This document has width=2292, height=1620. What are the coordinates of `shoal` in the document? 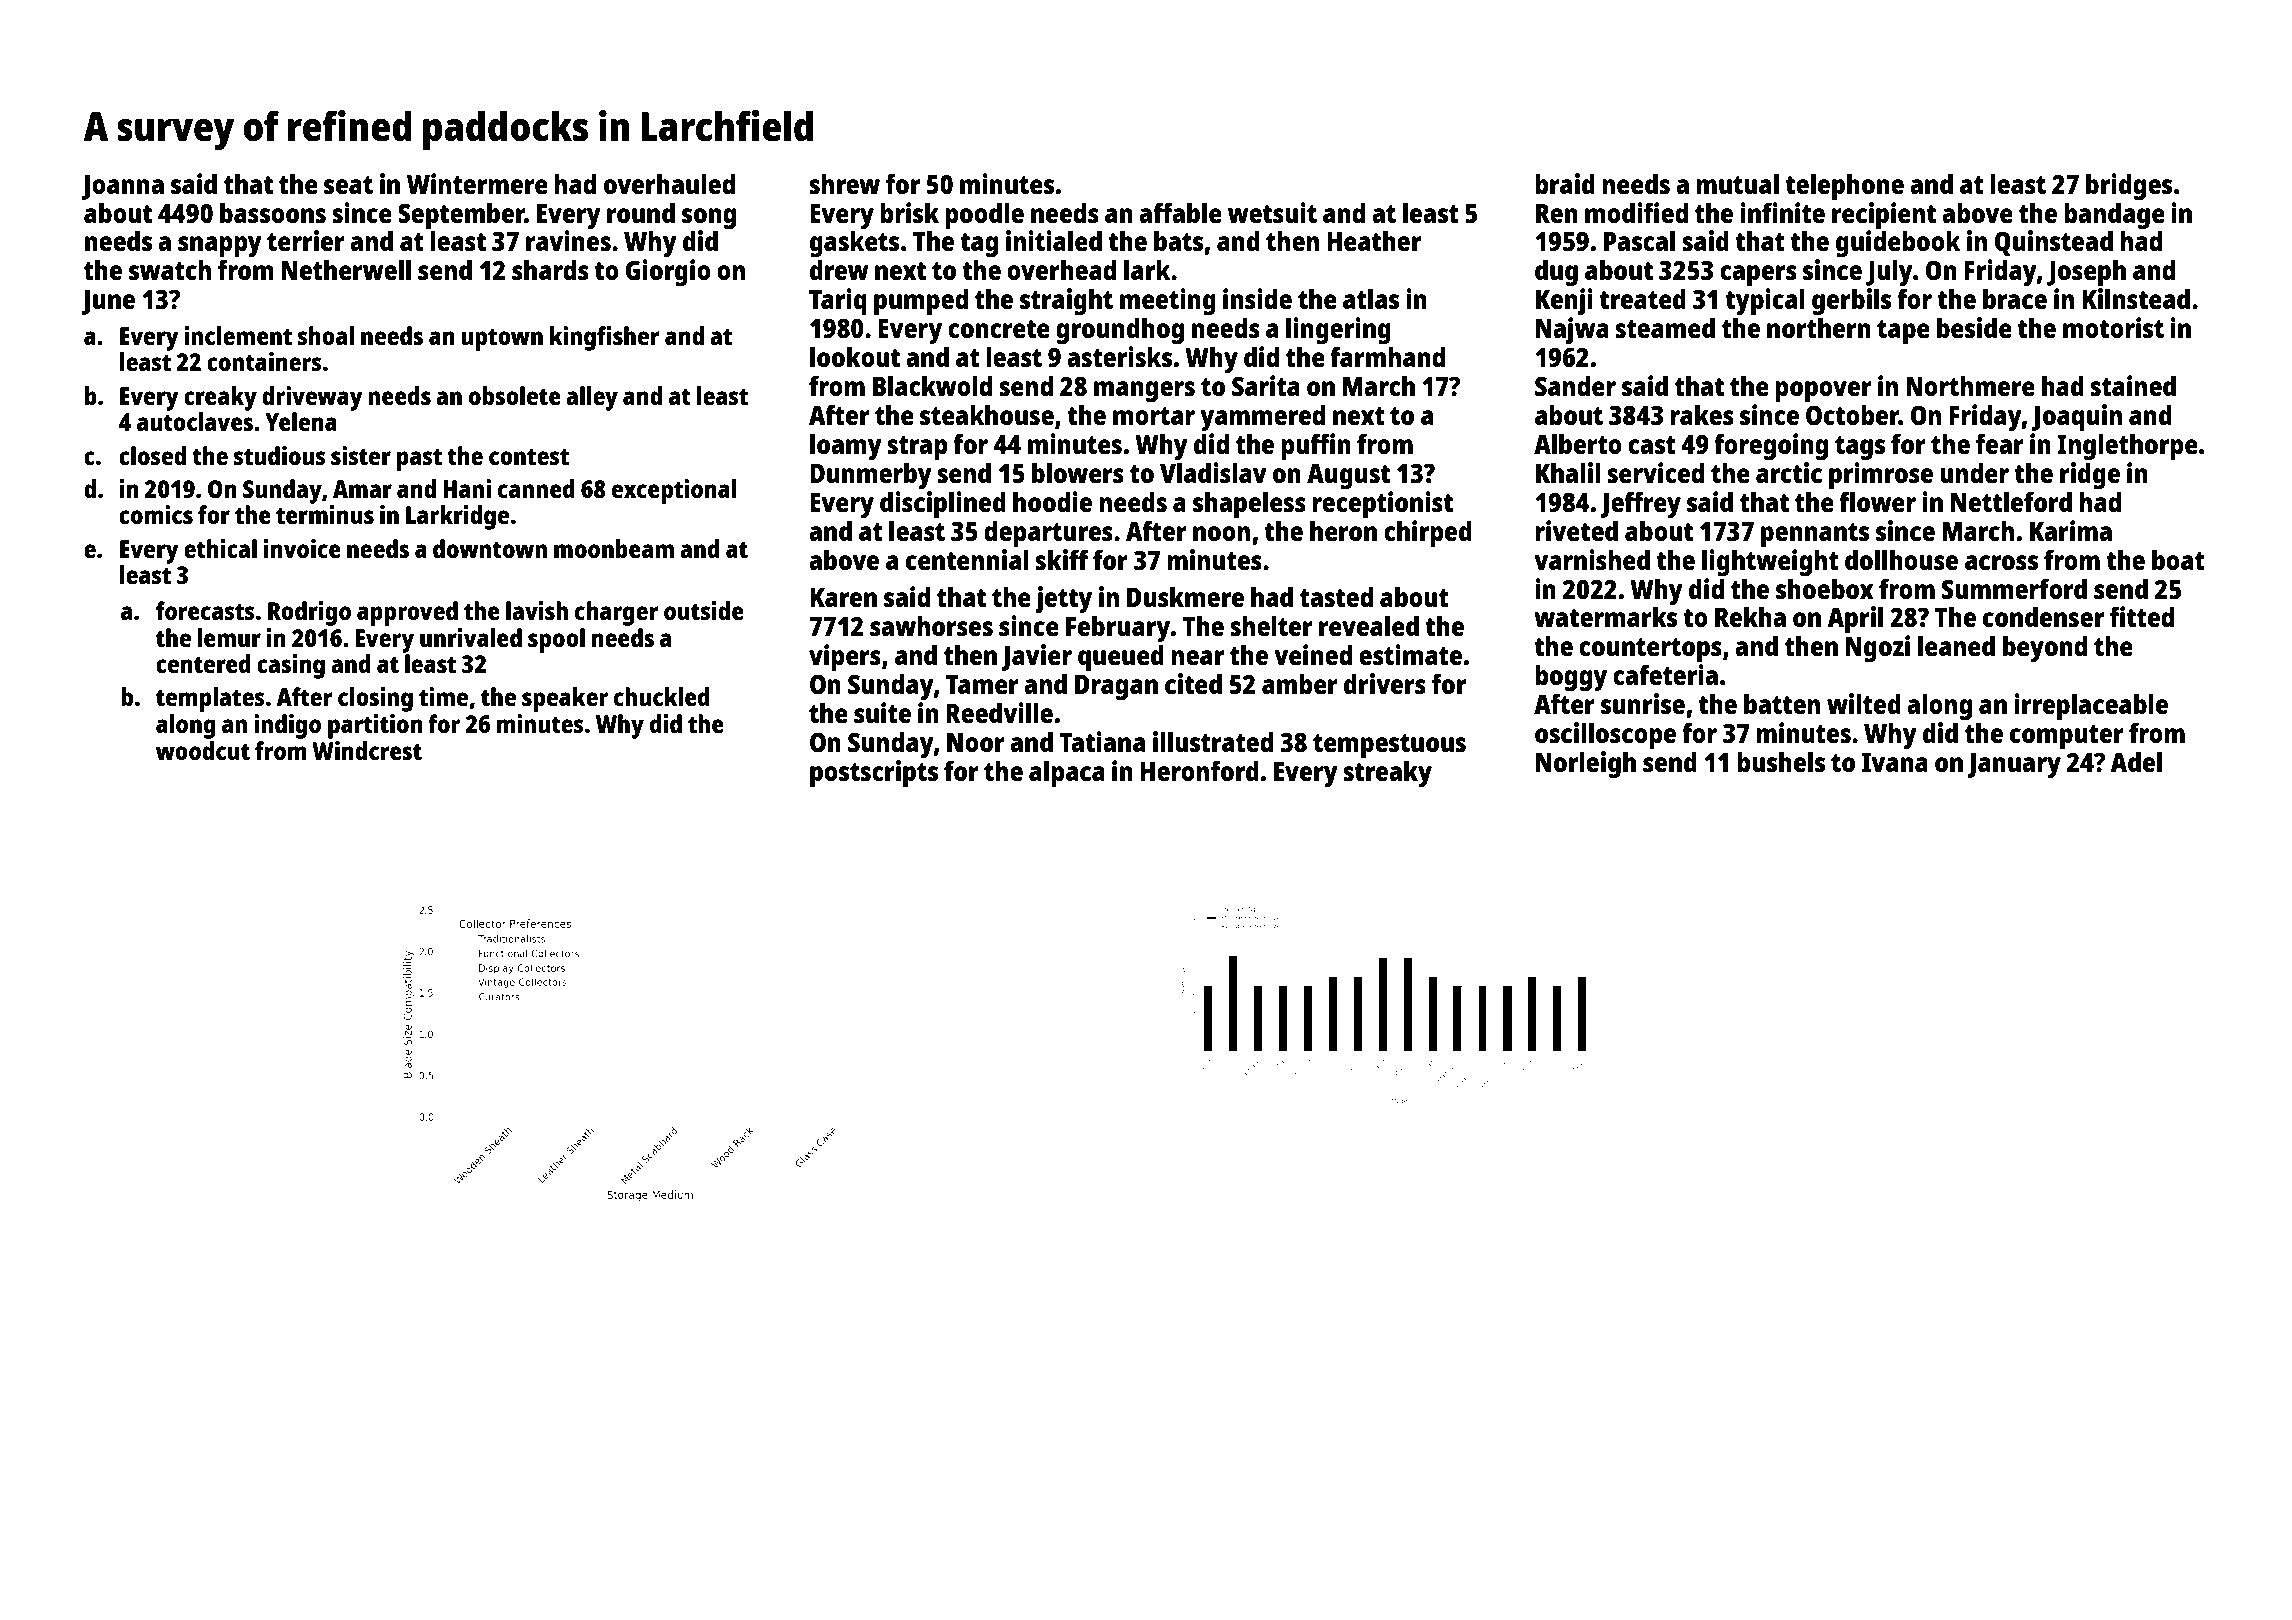 It's located at (326, 335).
